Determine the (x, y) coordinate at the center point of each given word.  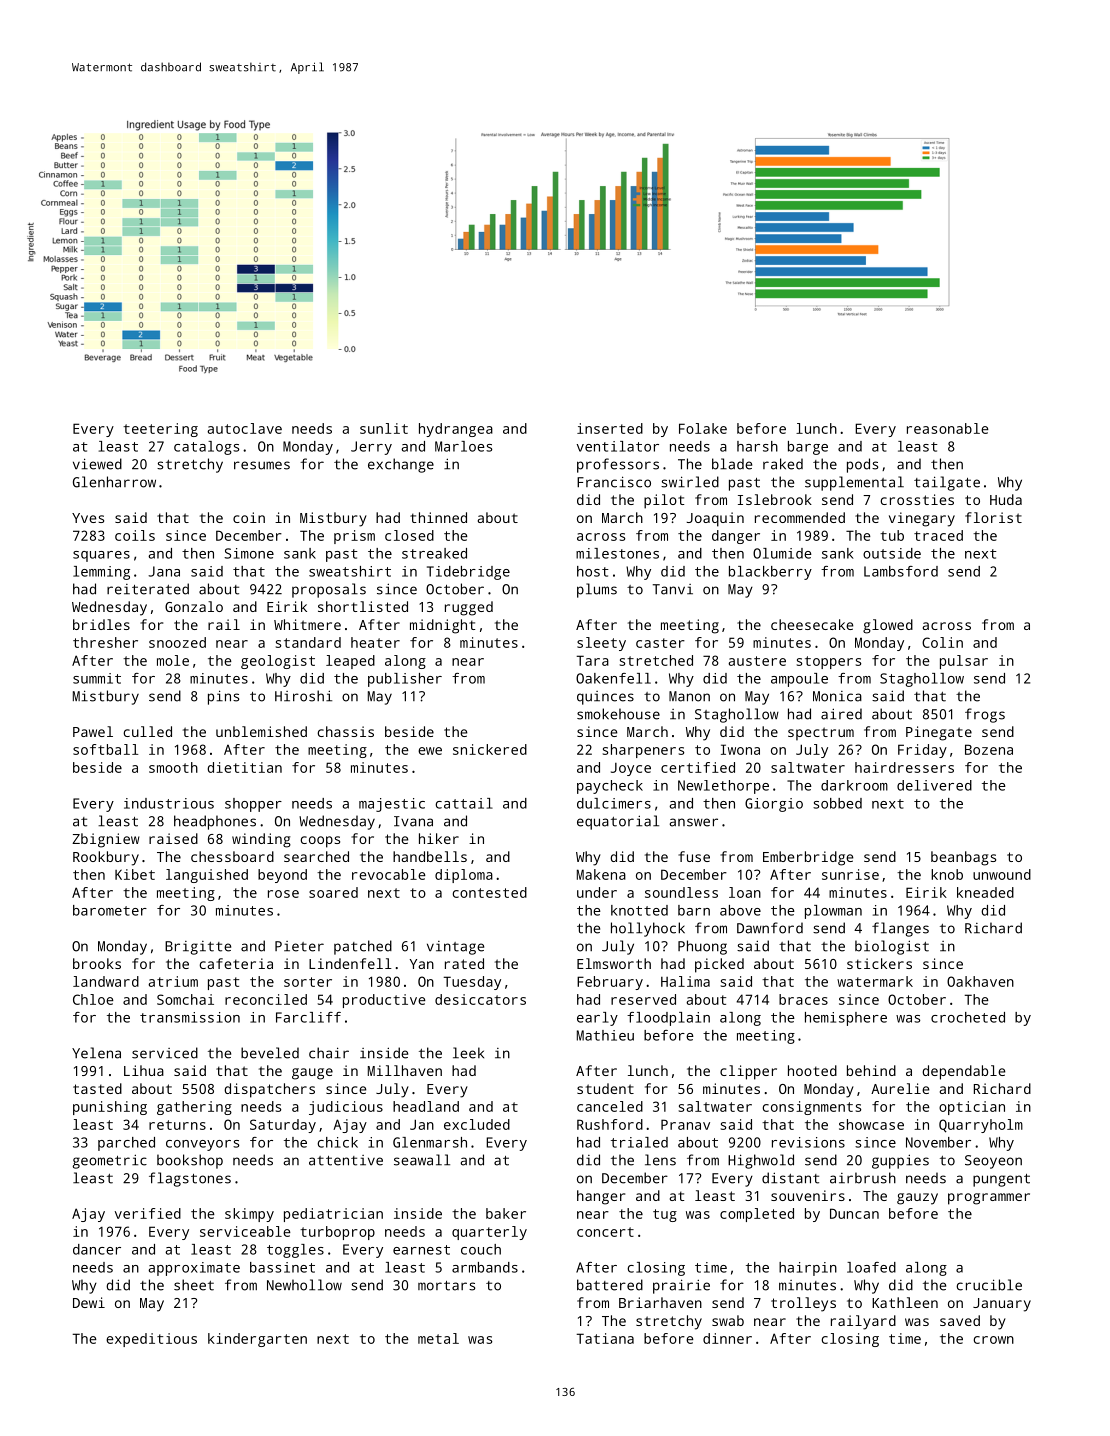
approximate (194, 1269)
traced (938, 535)
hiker (439, 838)
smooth (173, 767)
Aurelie (900, 1088)
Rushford (610, 1124)
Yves (88, 518)
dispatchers (269, 1090)
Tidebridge (468, 573)
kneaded (985, 892)
